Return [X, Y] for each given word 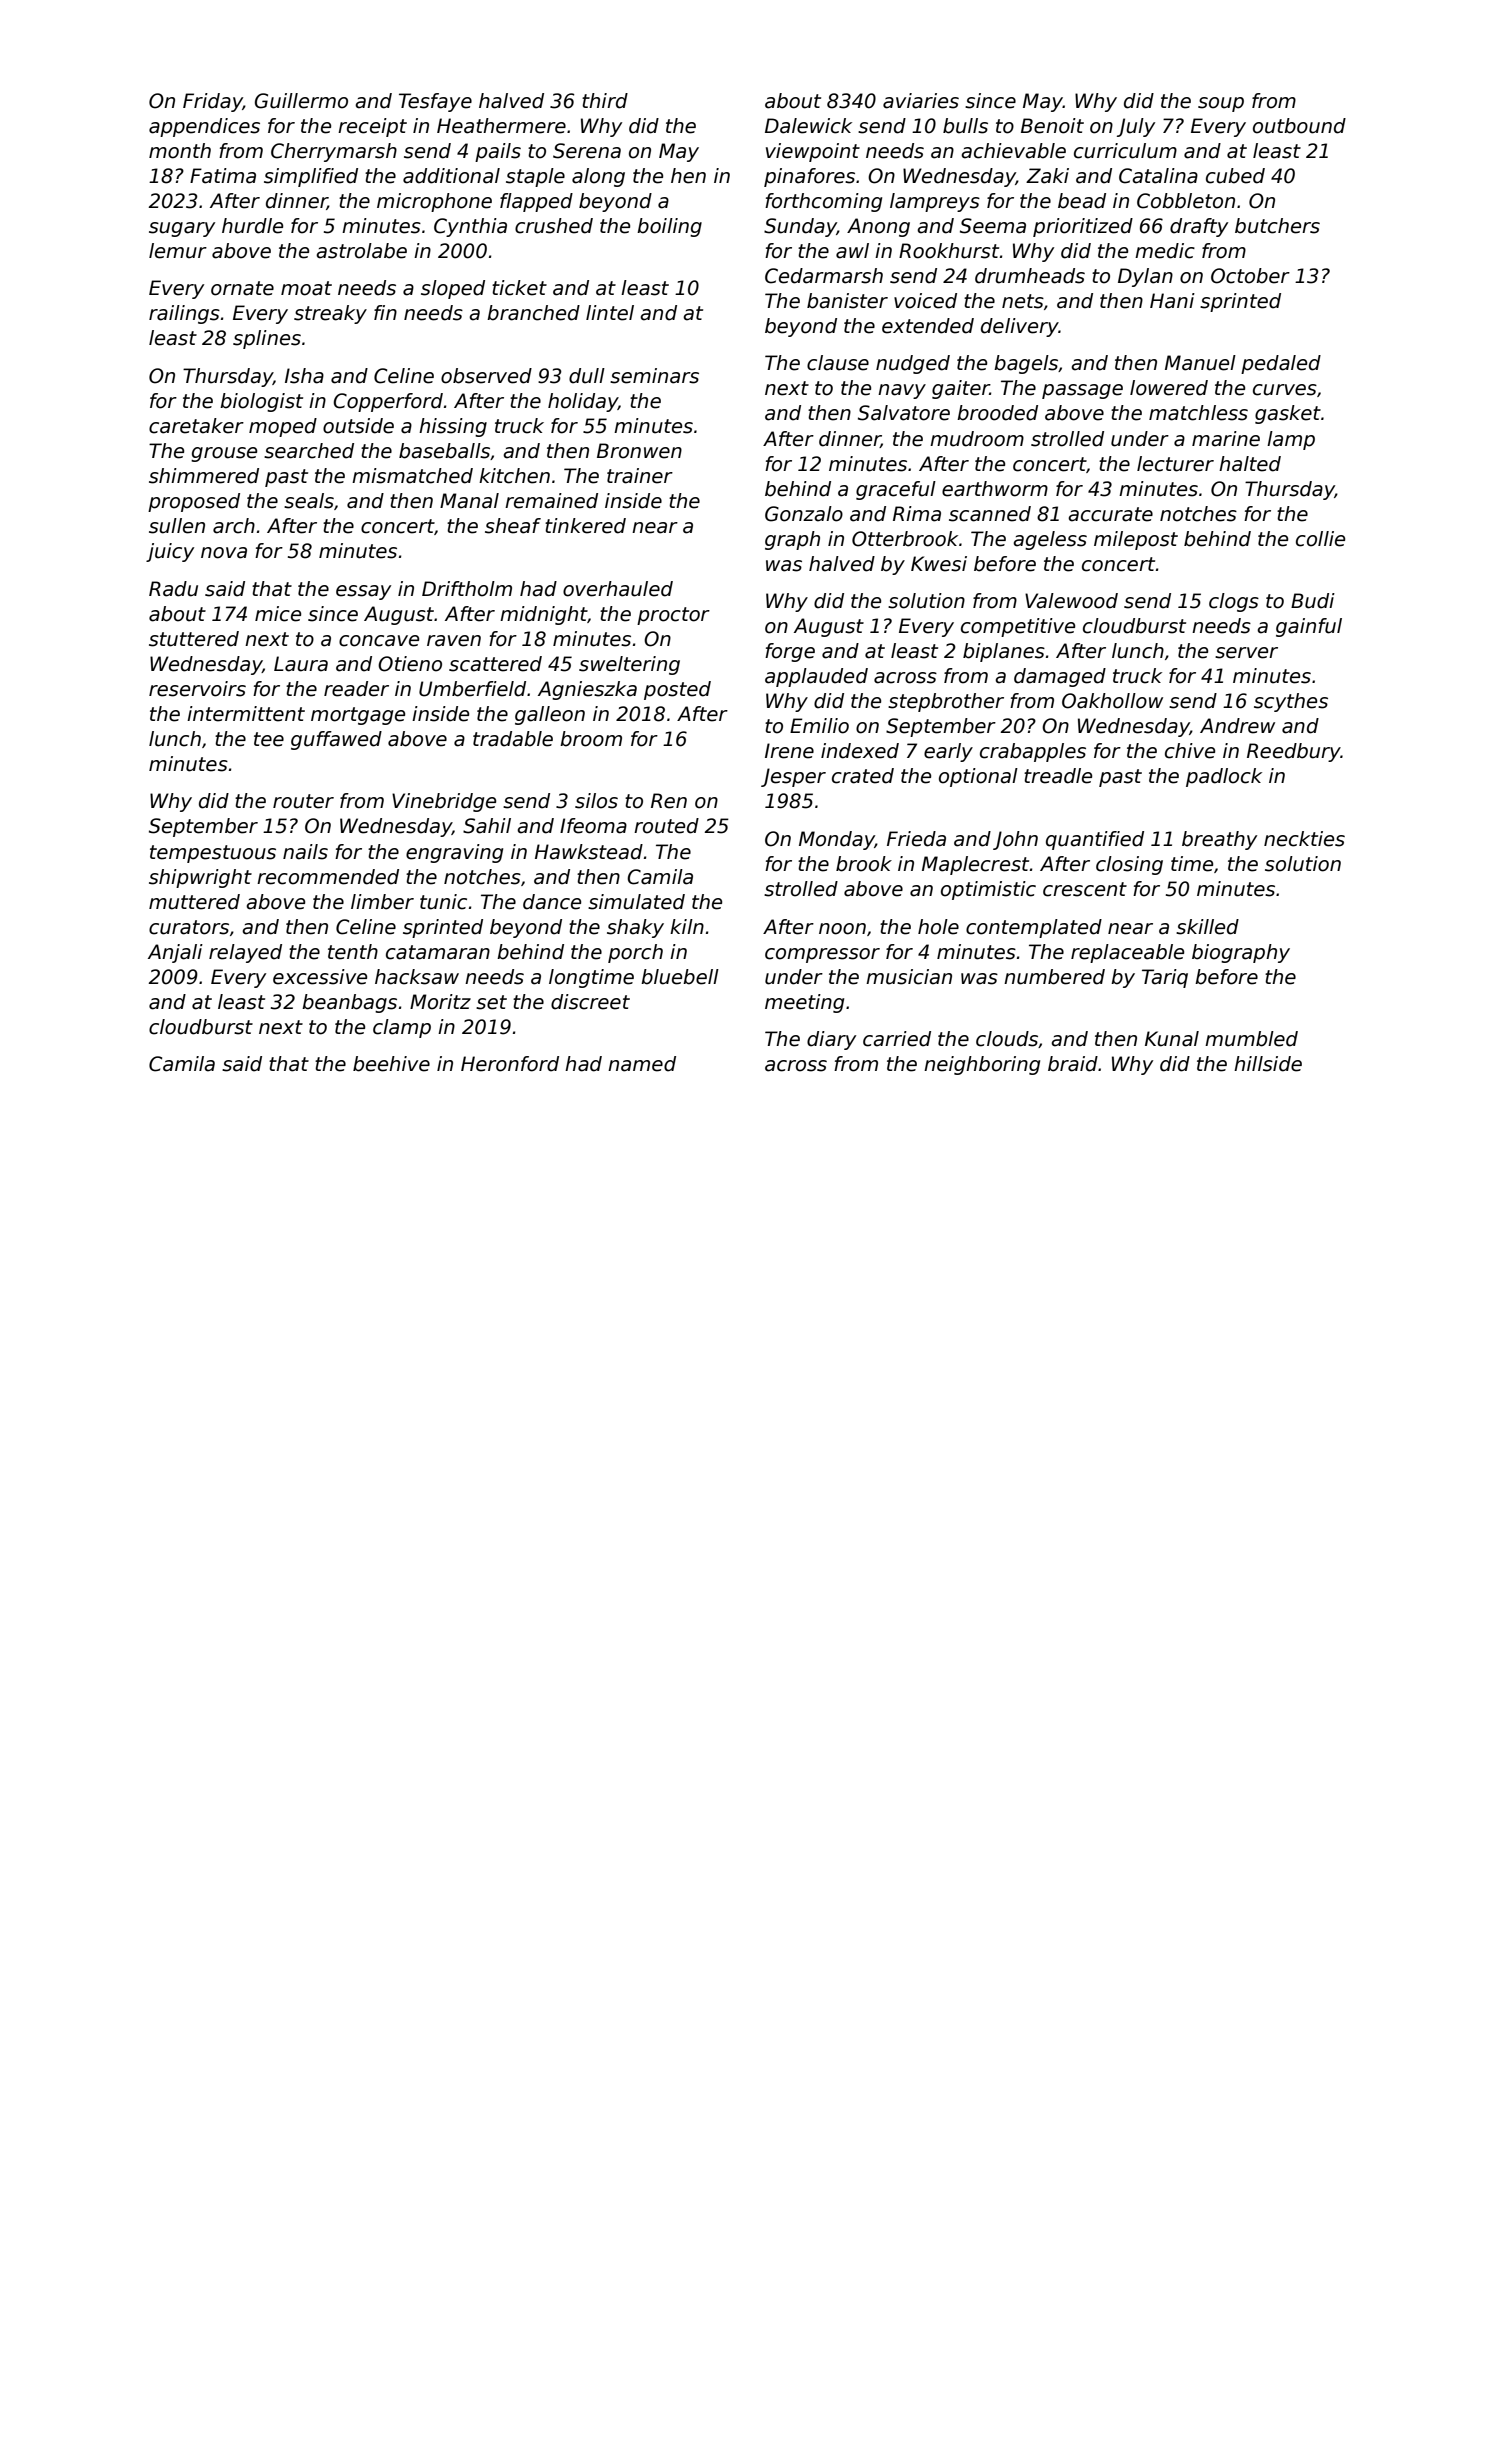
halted [1250, 464]
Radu [173, 589]
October [1250, 276]
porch [635, 953]
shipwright [200, 878]
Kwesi [939, 564]
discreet [590, 1002]
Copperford [388, 402]
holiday [583, 402]
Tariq [1165, 978]
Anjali [175, 953]
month [180, 151]
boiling [669, 227]
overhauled [618, 589]
